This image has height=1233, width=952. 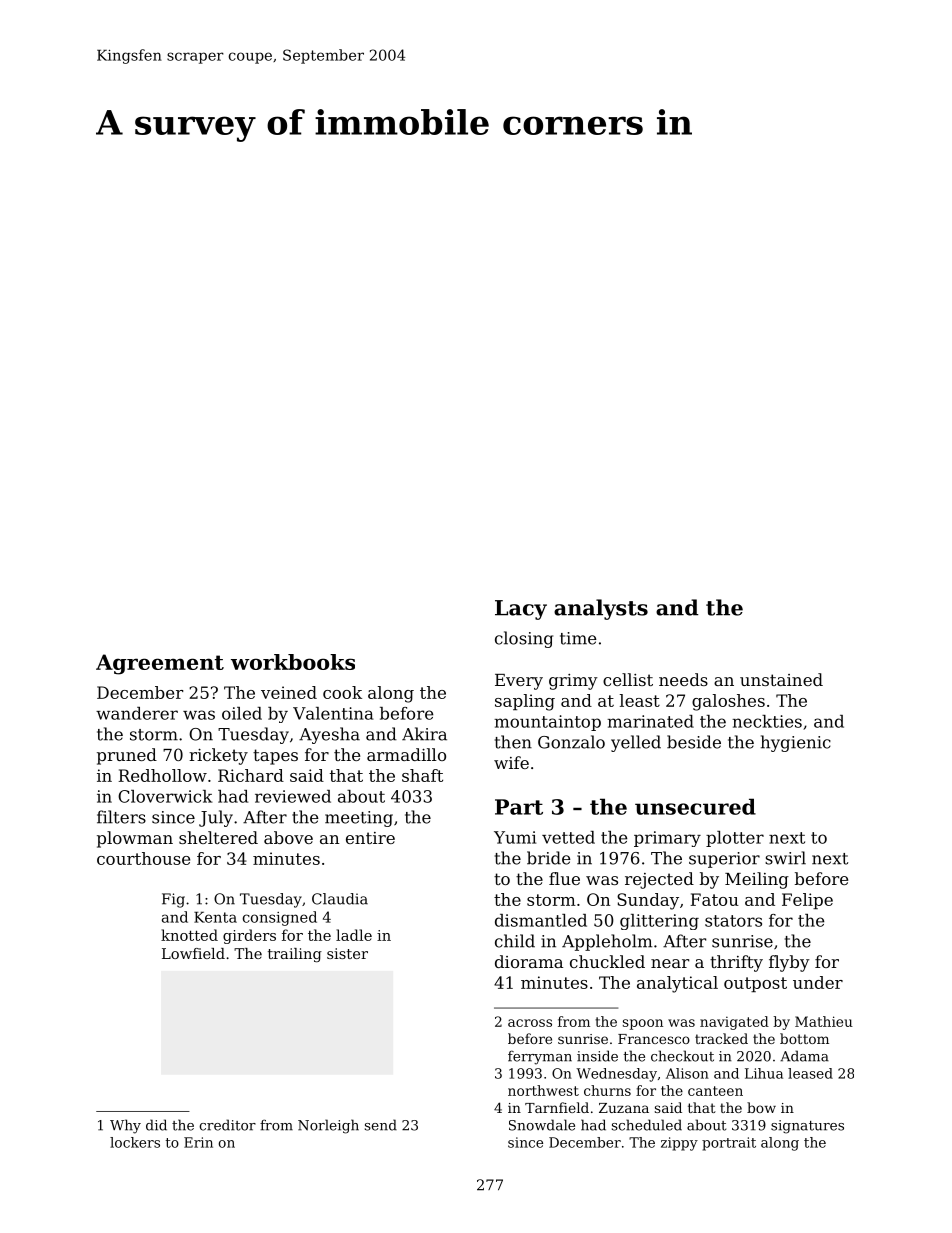 What do you see at coordinates (135, 839) in the image?
I see `plowman` at bounding box center [135, 839].
